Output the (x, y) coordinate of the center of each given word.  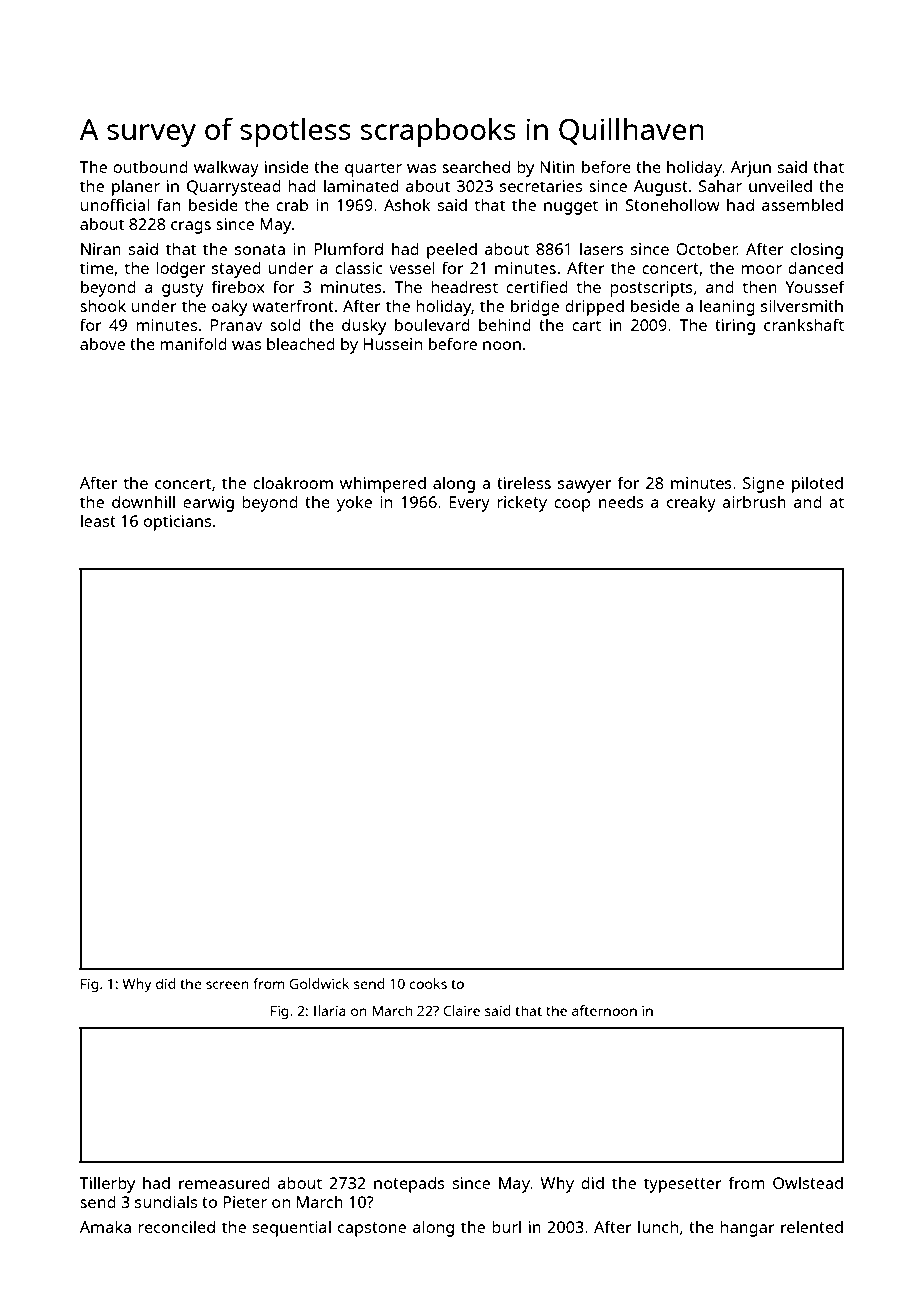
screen (227, 985)
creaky (691, 503)
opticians (177, 523)
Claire (462, 1010)
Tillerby (107, 1184)
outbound (150, 167)
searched (476, 167)
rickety (522, 503)
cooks (428, 983)
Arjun (751, 169)
